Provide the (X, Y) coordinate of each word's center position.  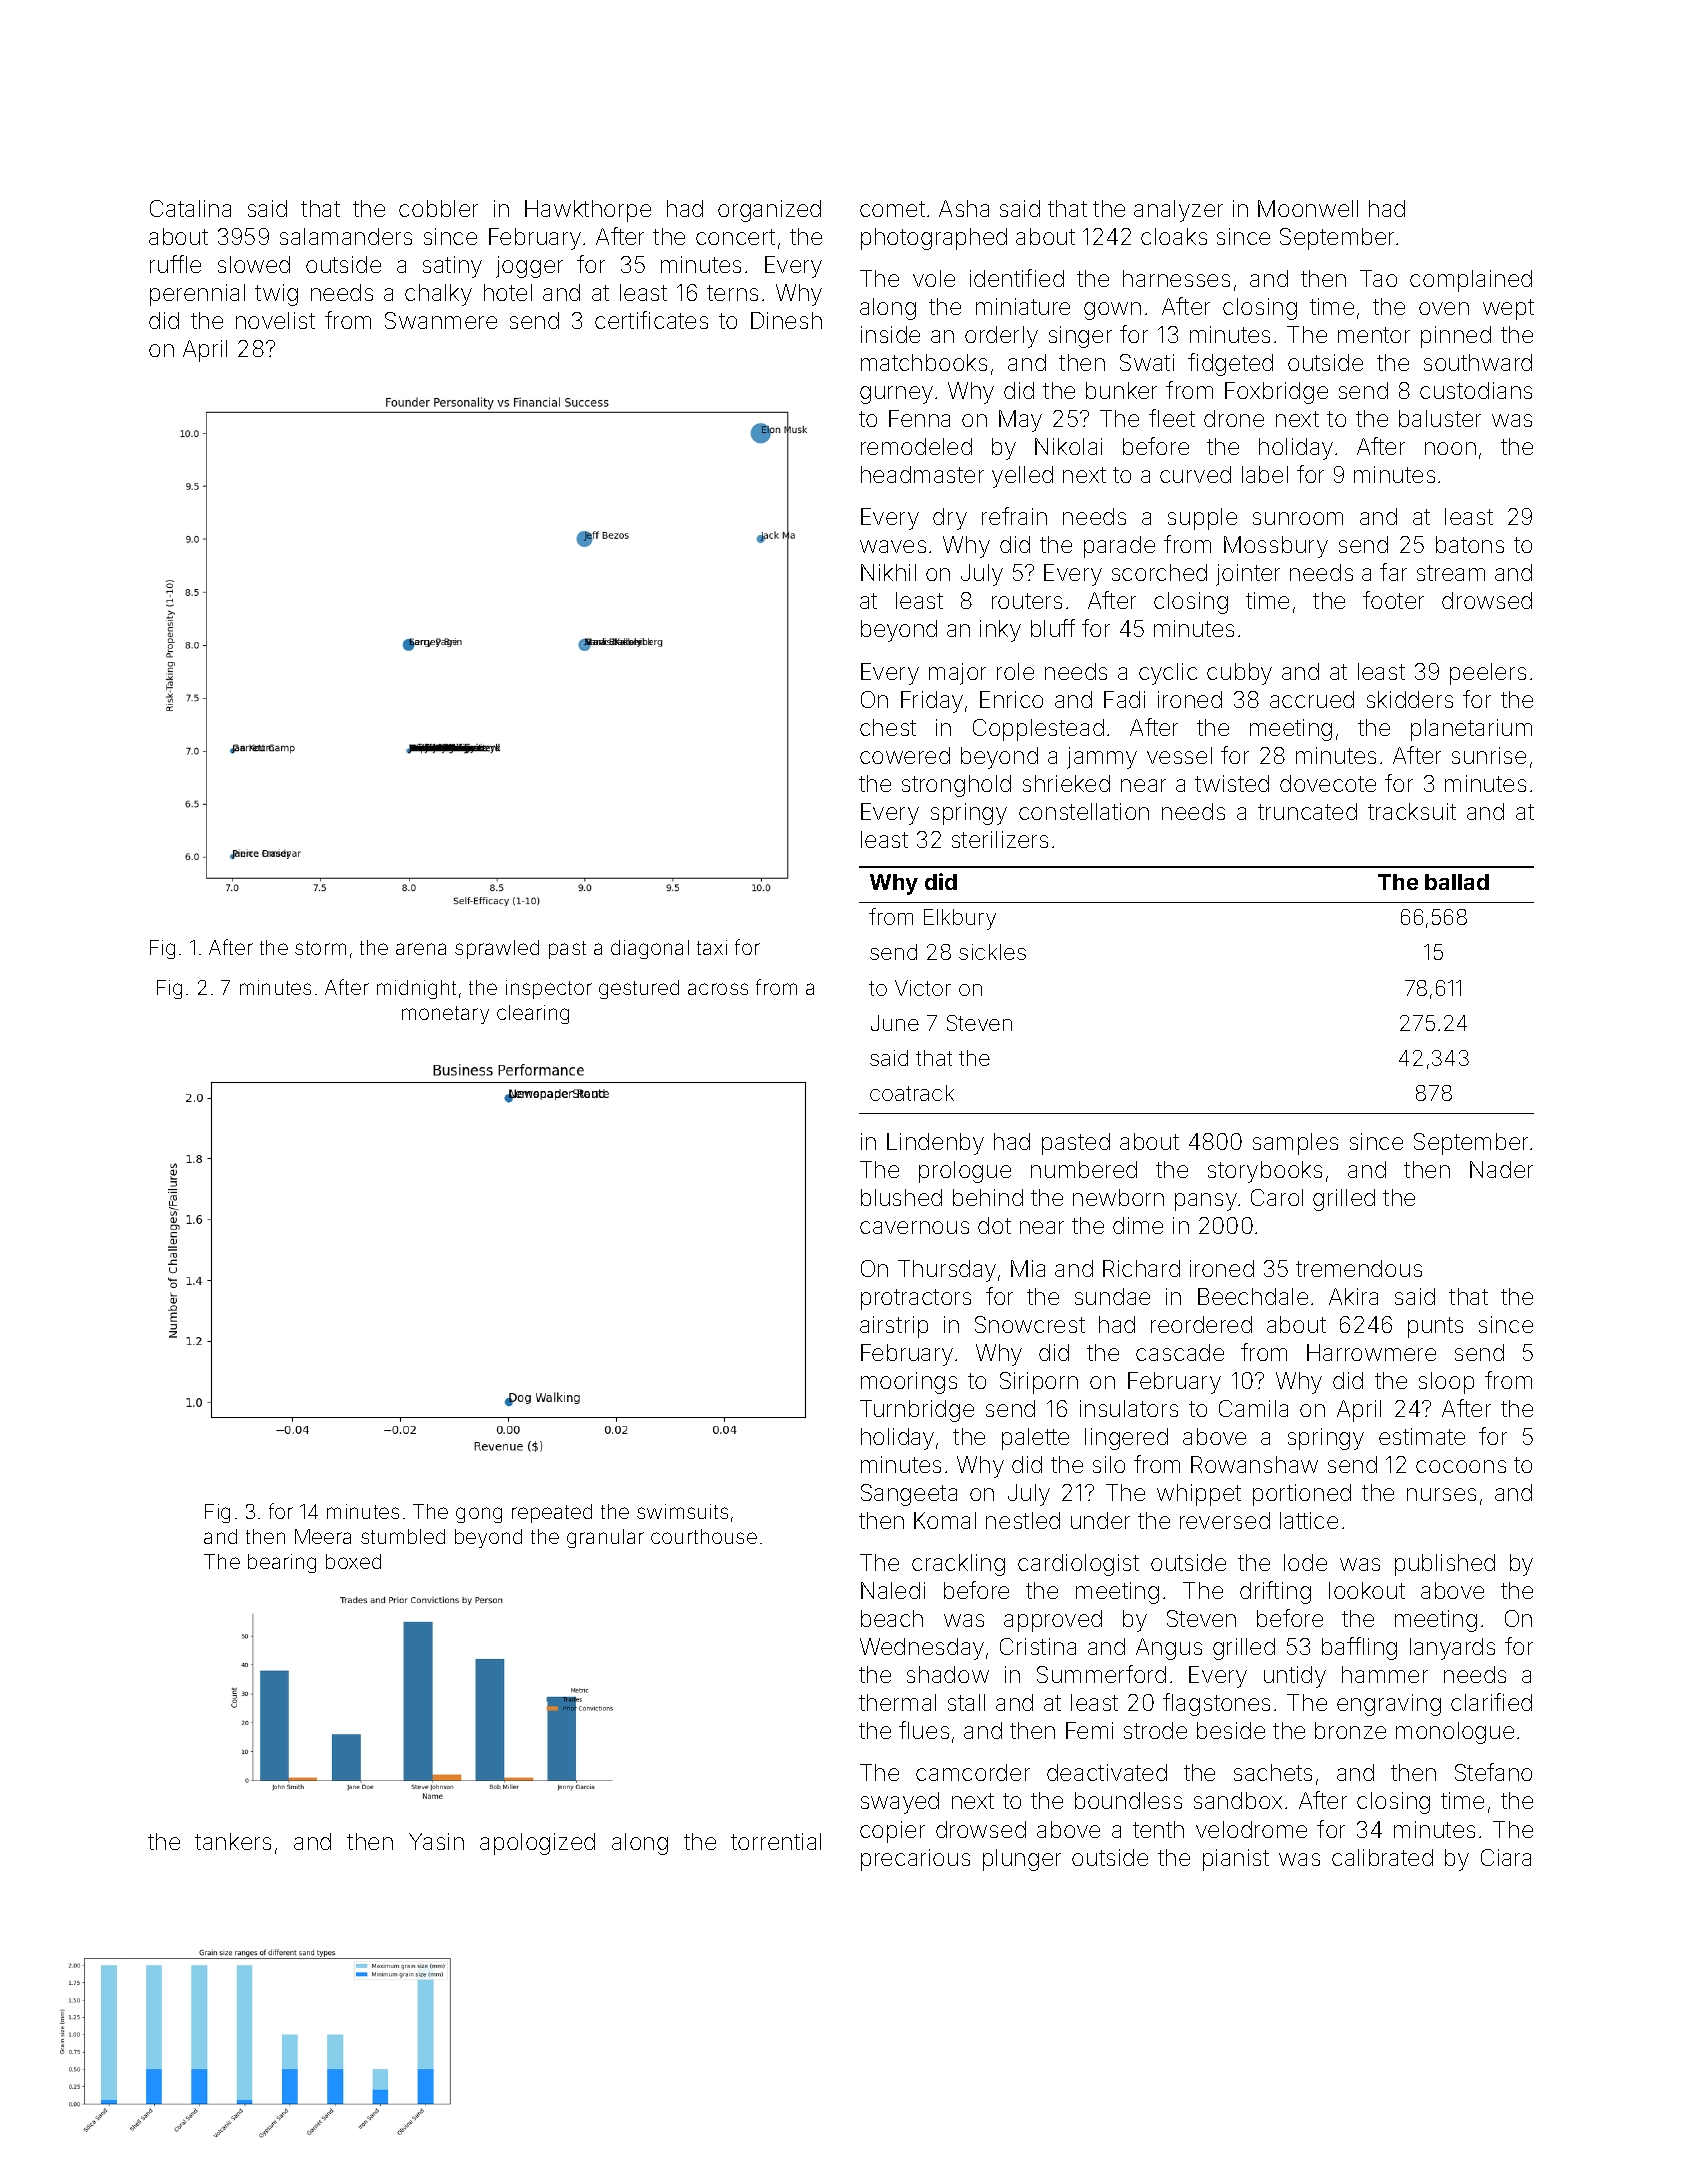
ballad (1457, 882)
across (718, 989)
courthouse (704, 1536)
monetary (445, 1015)
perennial (197, 295)
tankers (233, 1841)
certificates (651, 320)
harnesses (1176, 278)
